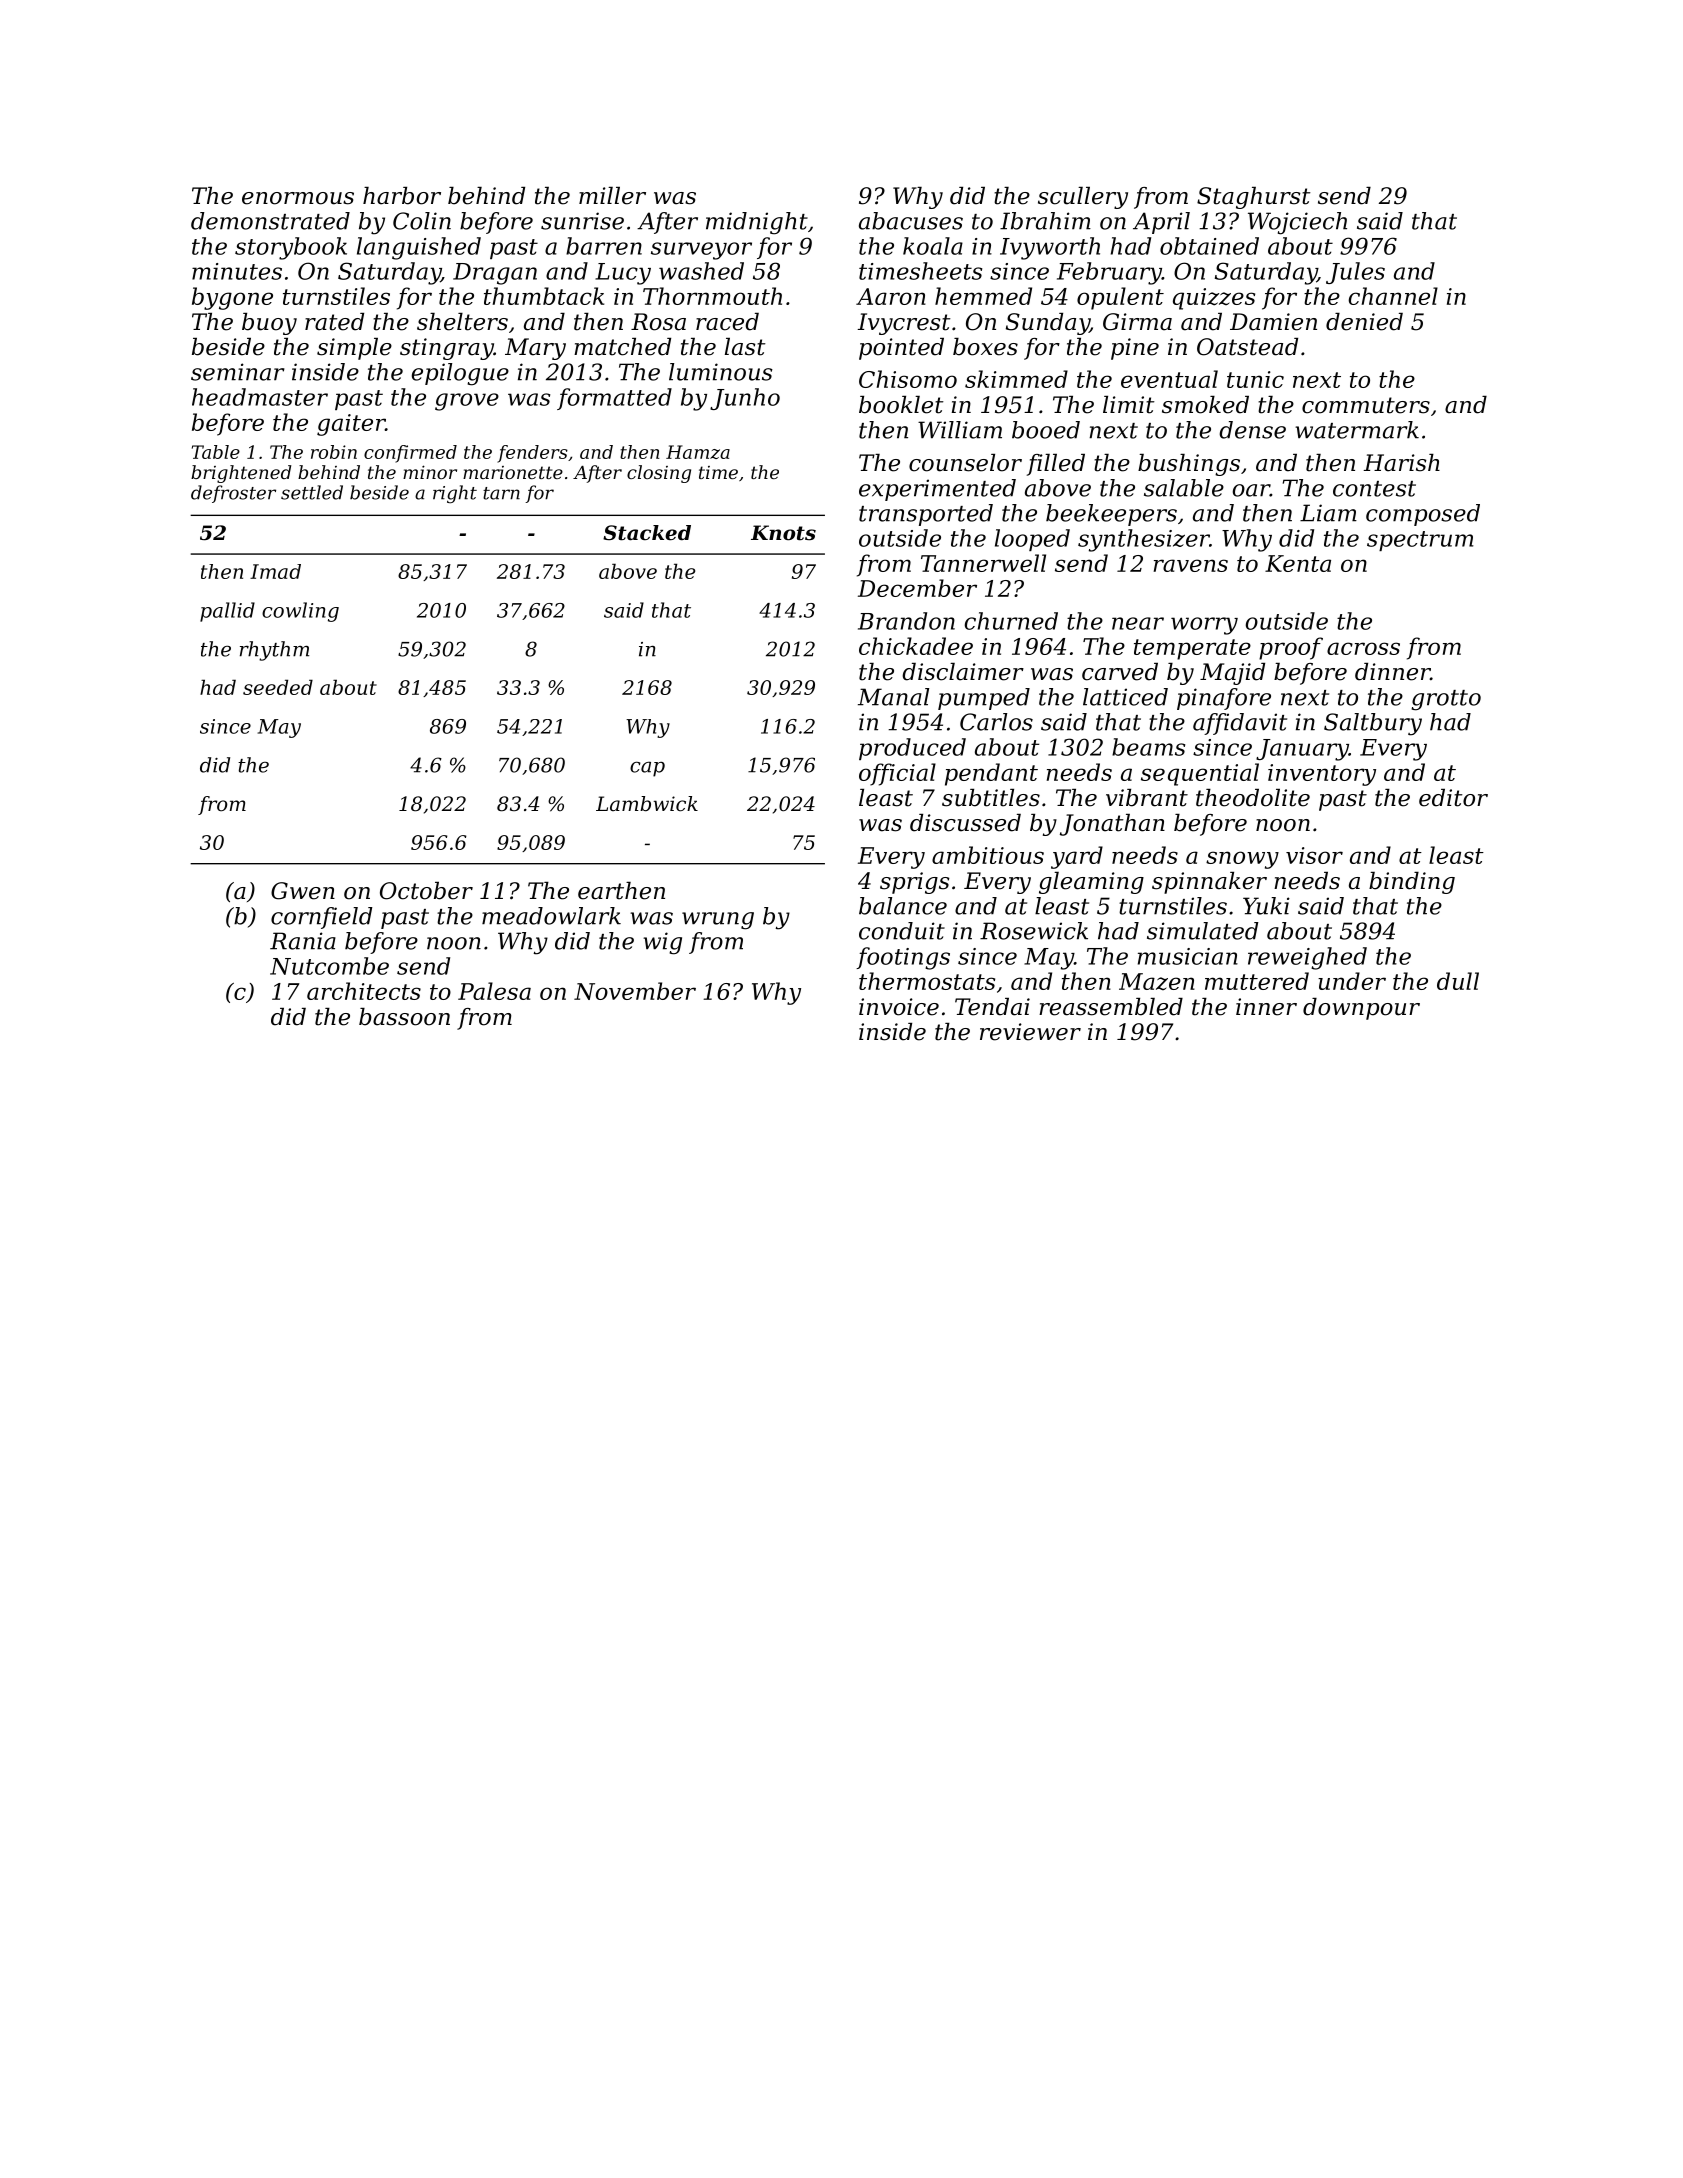 Image resolution: width=1683 pixels, height=2178 pixels. Describe the element at coordinates (1129, 405) in the screenshot. I see `limit` at that location.
